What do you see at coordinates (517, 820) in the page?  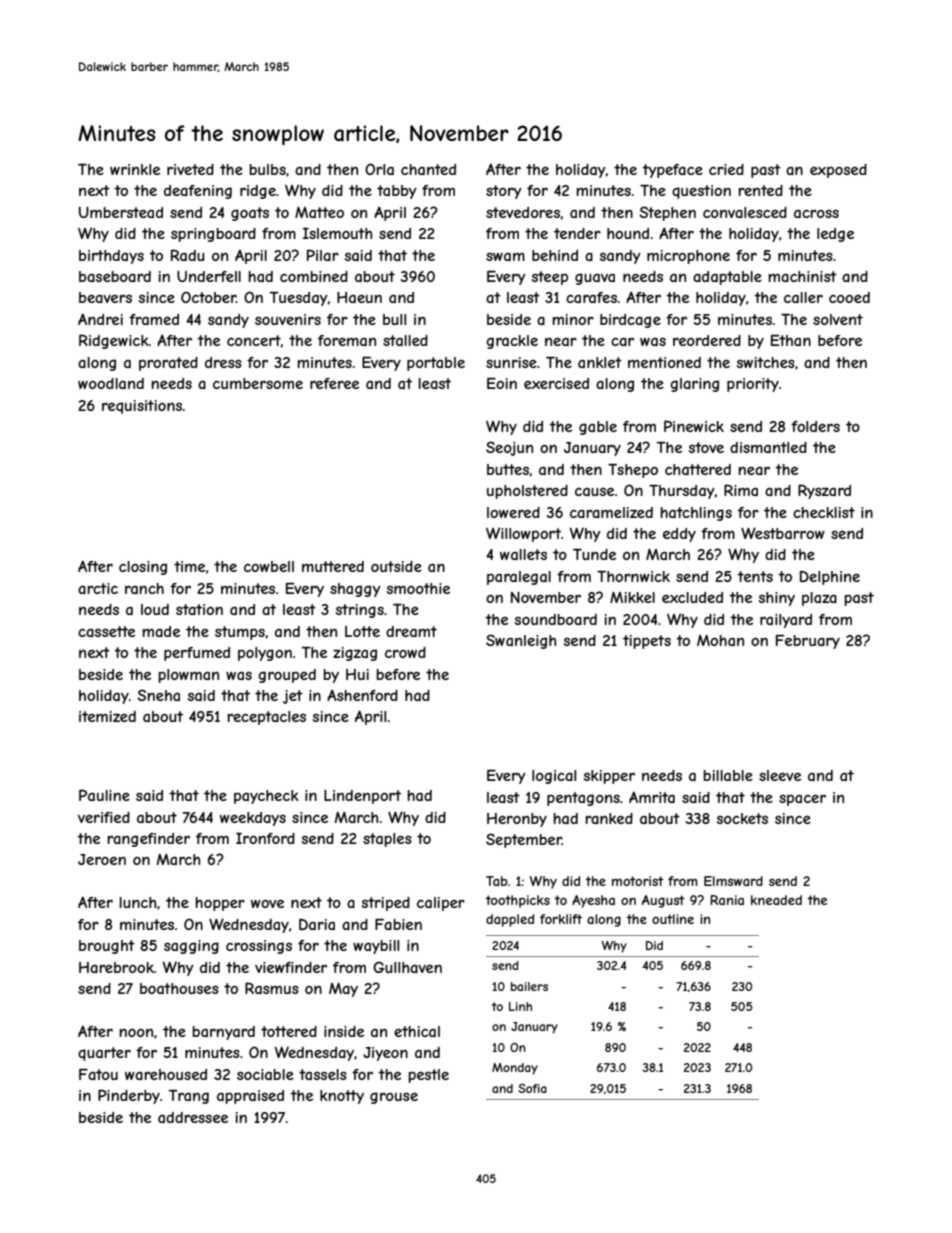 I see `Heronby` at bounding box center [517, 820].
